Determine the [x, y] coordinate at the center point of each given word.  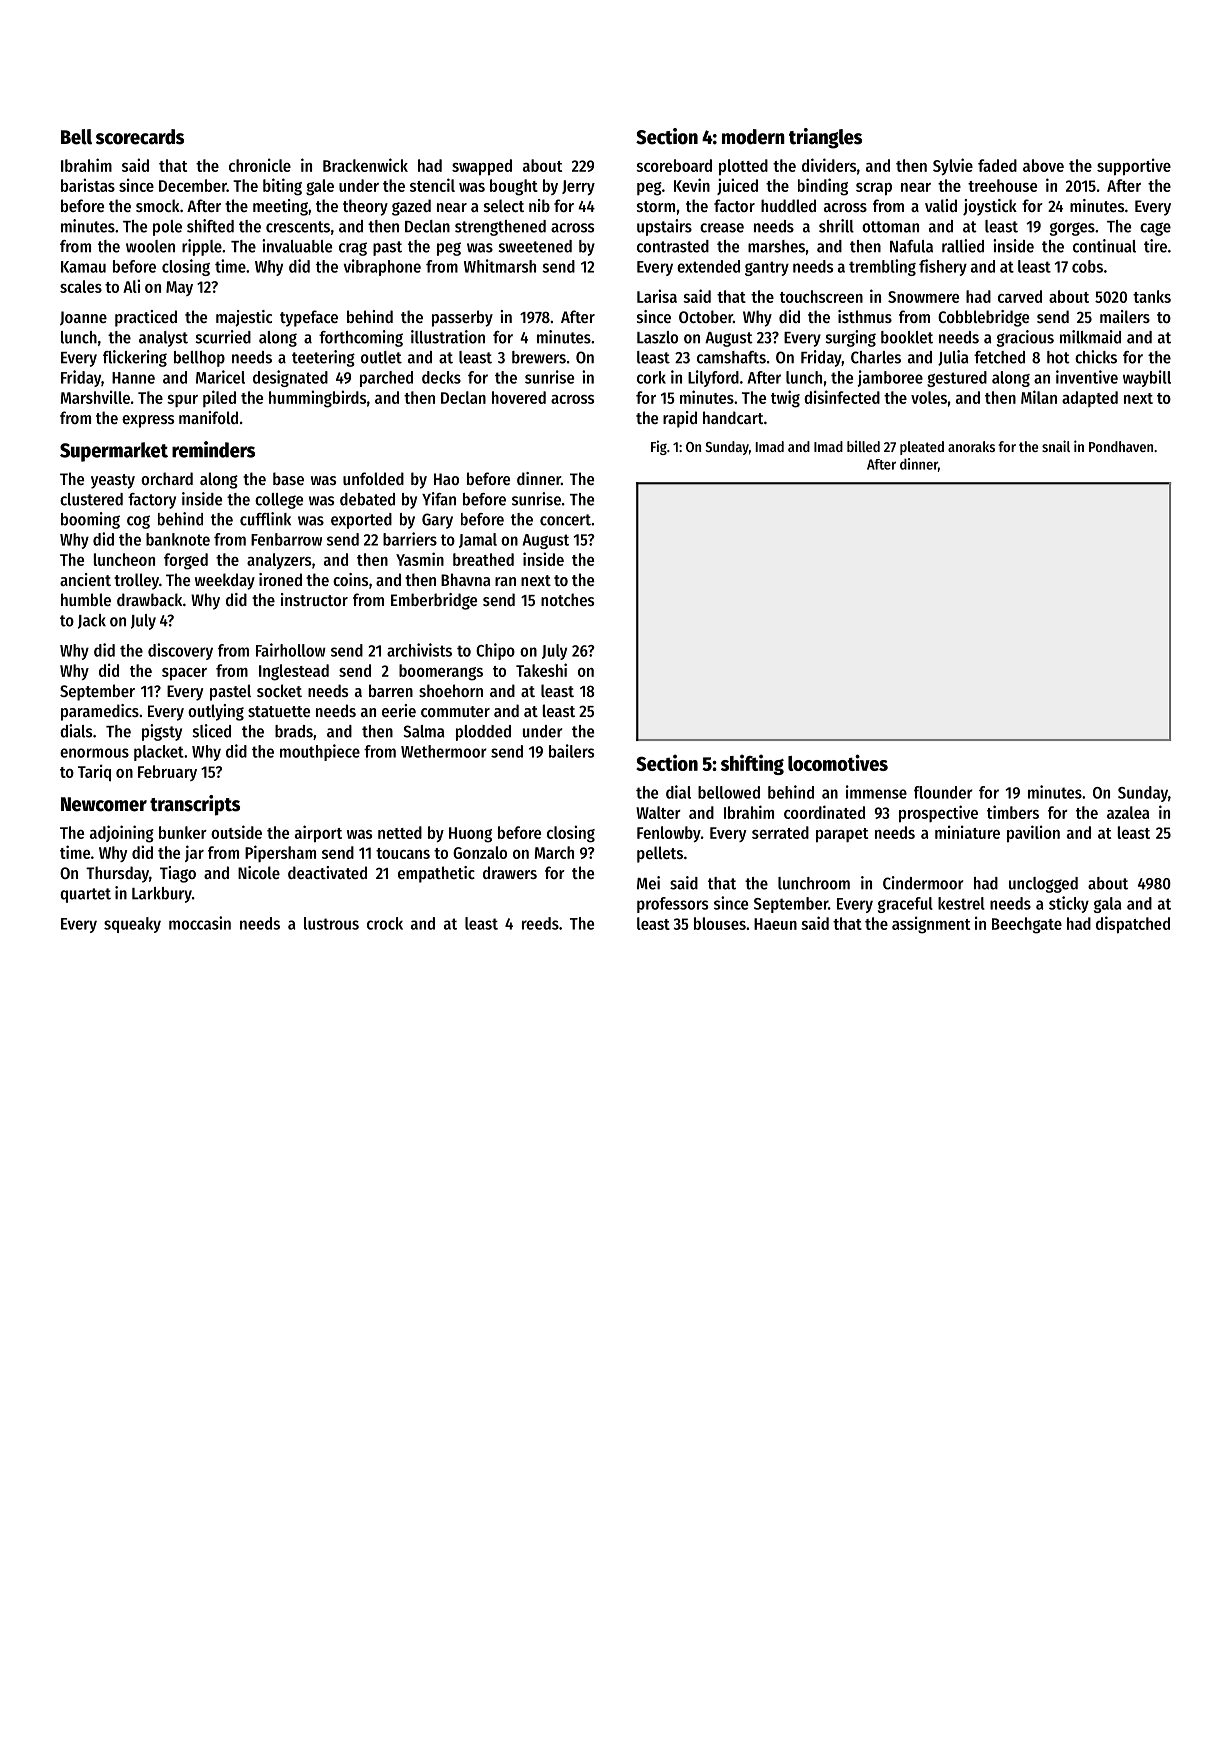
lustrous [331, 923]
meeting [280, 207]
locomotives [838, 762]
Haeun [775, 924]
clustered [91, 499]
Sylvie [953, 166]
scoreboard [674, 165]
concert [565, 520]
